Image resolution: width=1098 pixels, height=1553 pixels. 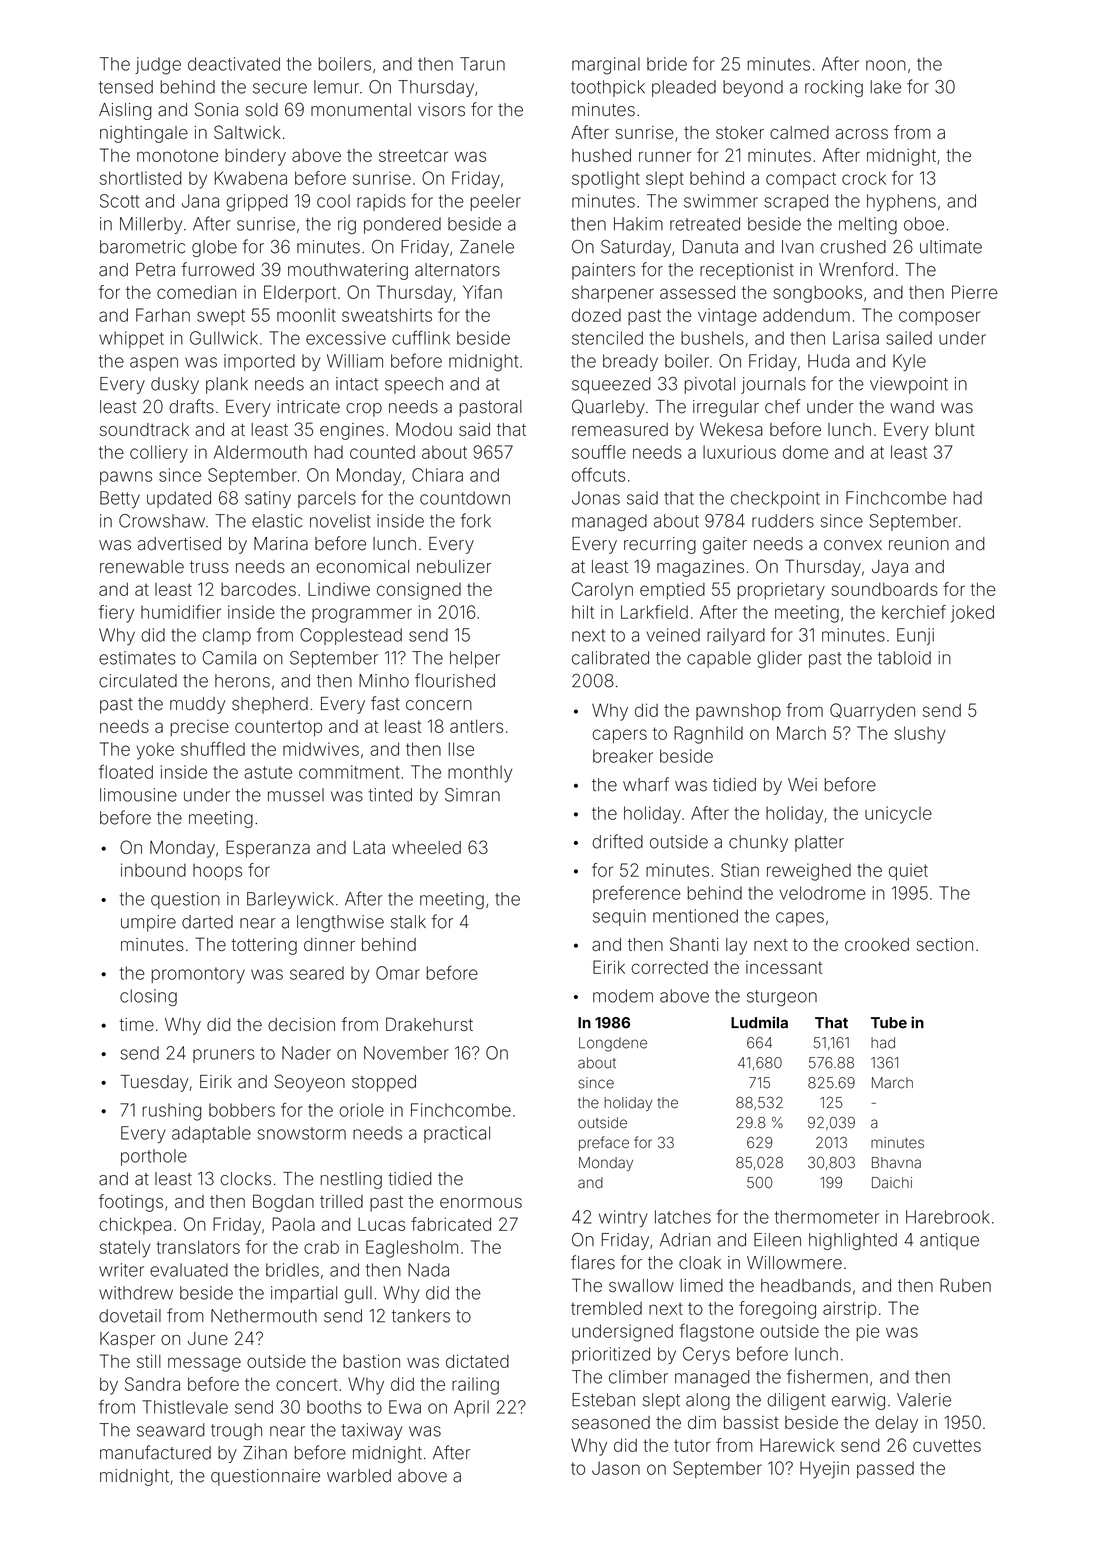 What do you see at coordinates (753, 88) in the document?
I see `beyond` at bounding box center [753, 88].
